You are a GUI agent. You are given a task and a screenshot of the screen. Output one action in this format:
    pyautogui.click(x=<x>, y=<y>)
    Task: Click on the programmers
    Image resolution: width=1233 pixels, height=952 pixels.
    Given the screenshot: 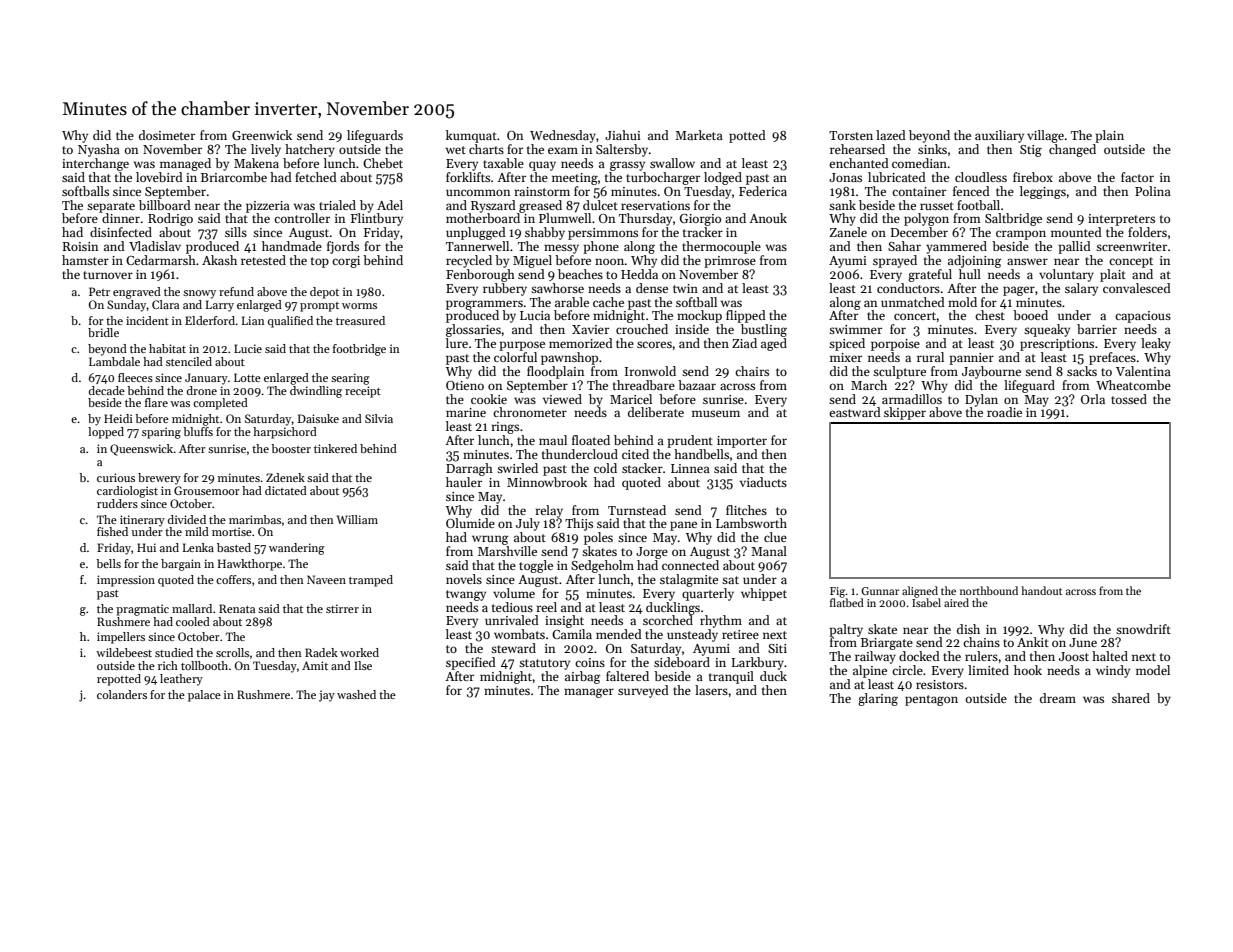 What is the action you would take?
    pyautogui.click(x=484, y=305)
